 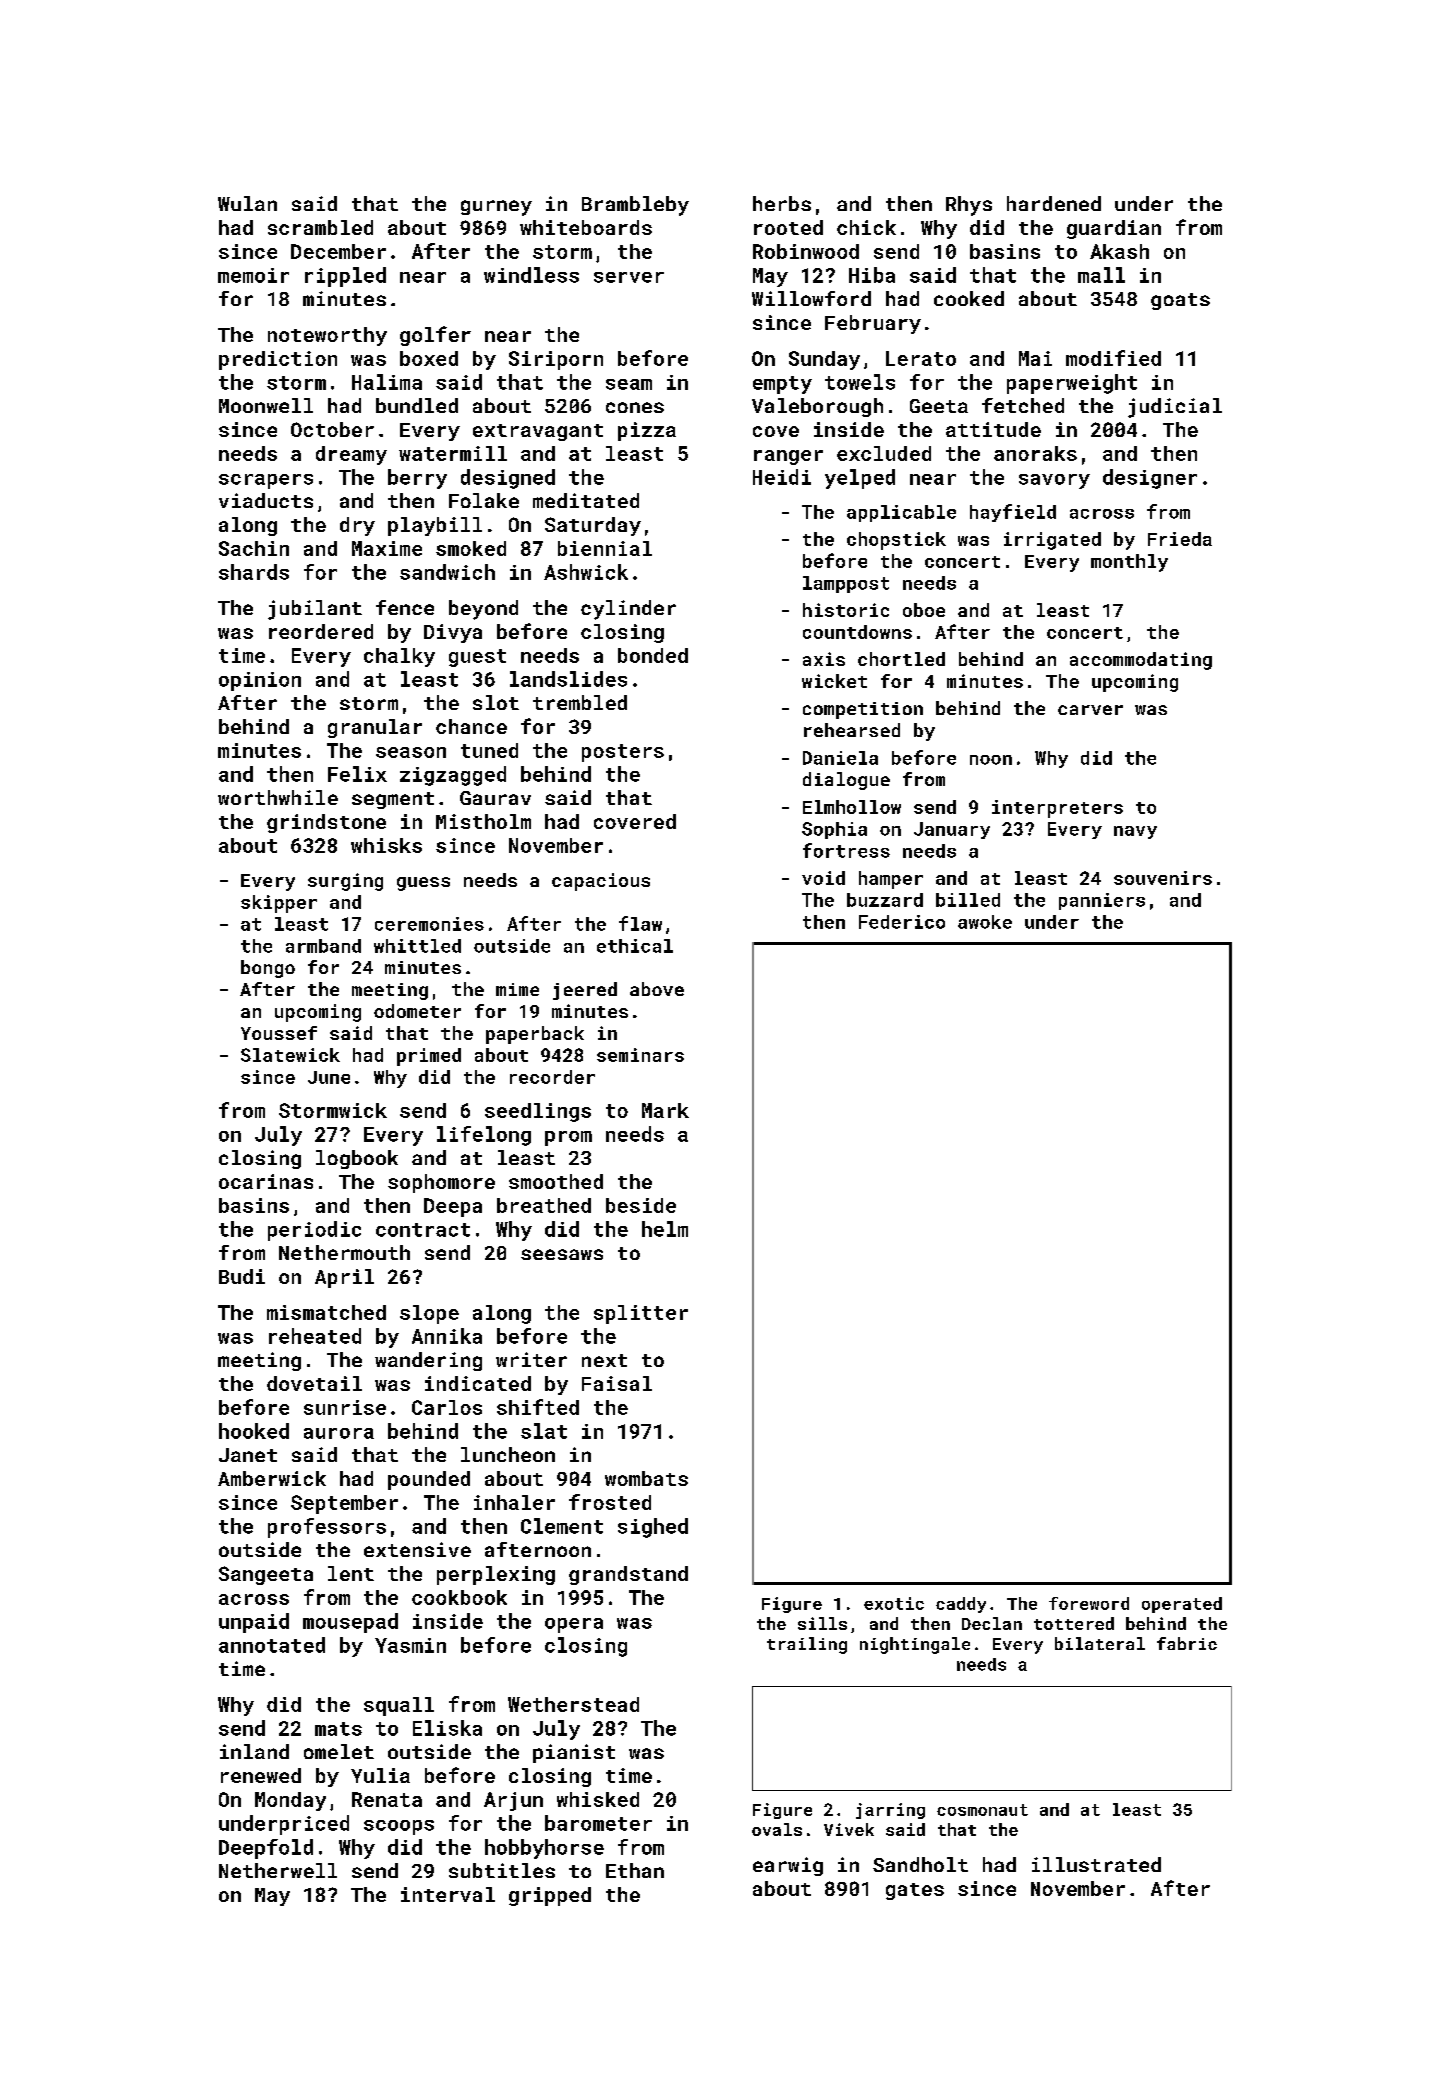 I want to click on gurney, so click(x=496, y=208).
